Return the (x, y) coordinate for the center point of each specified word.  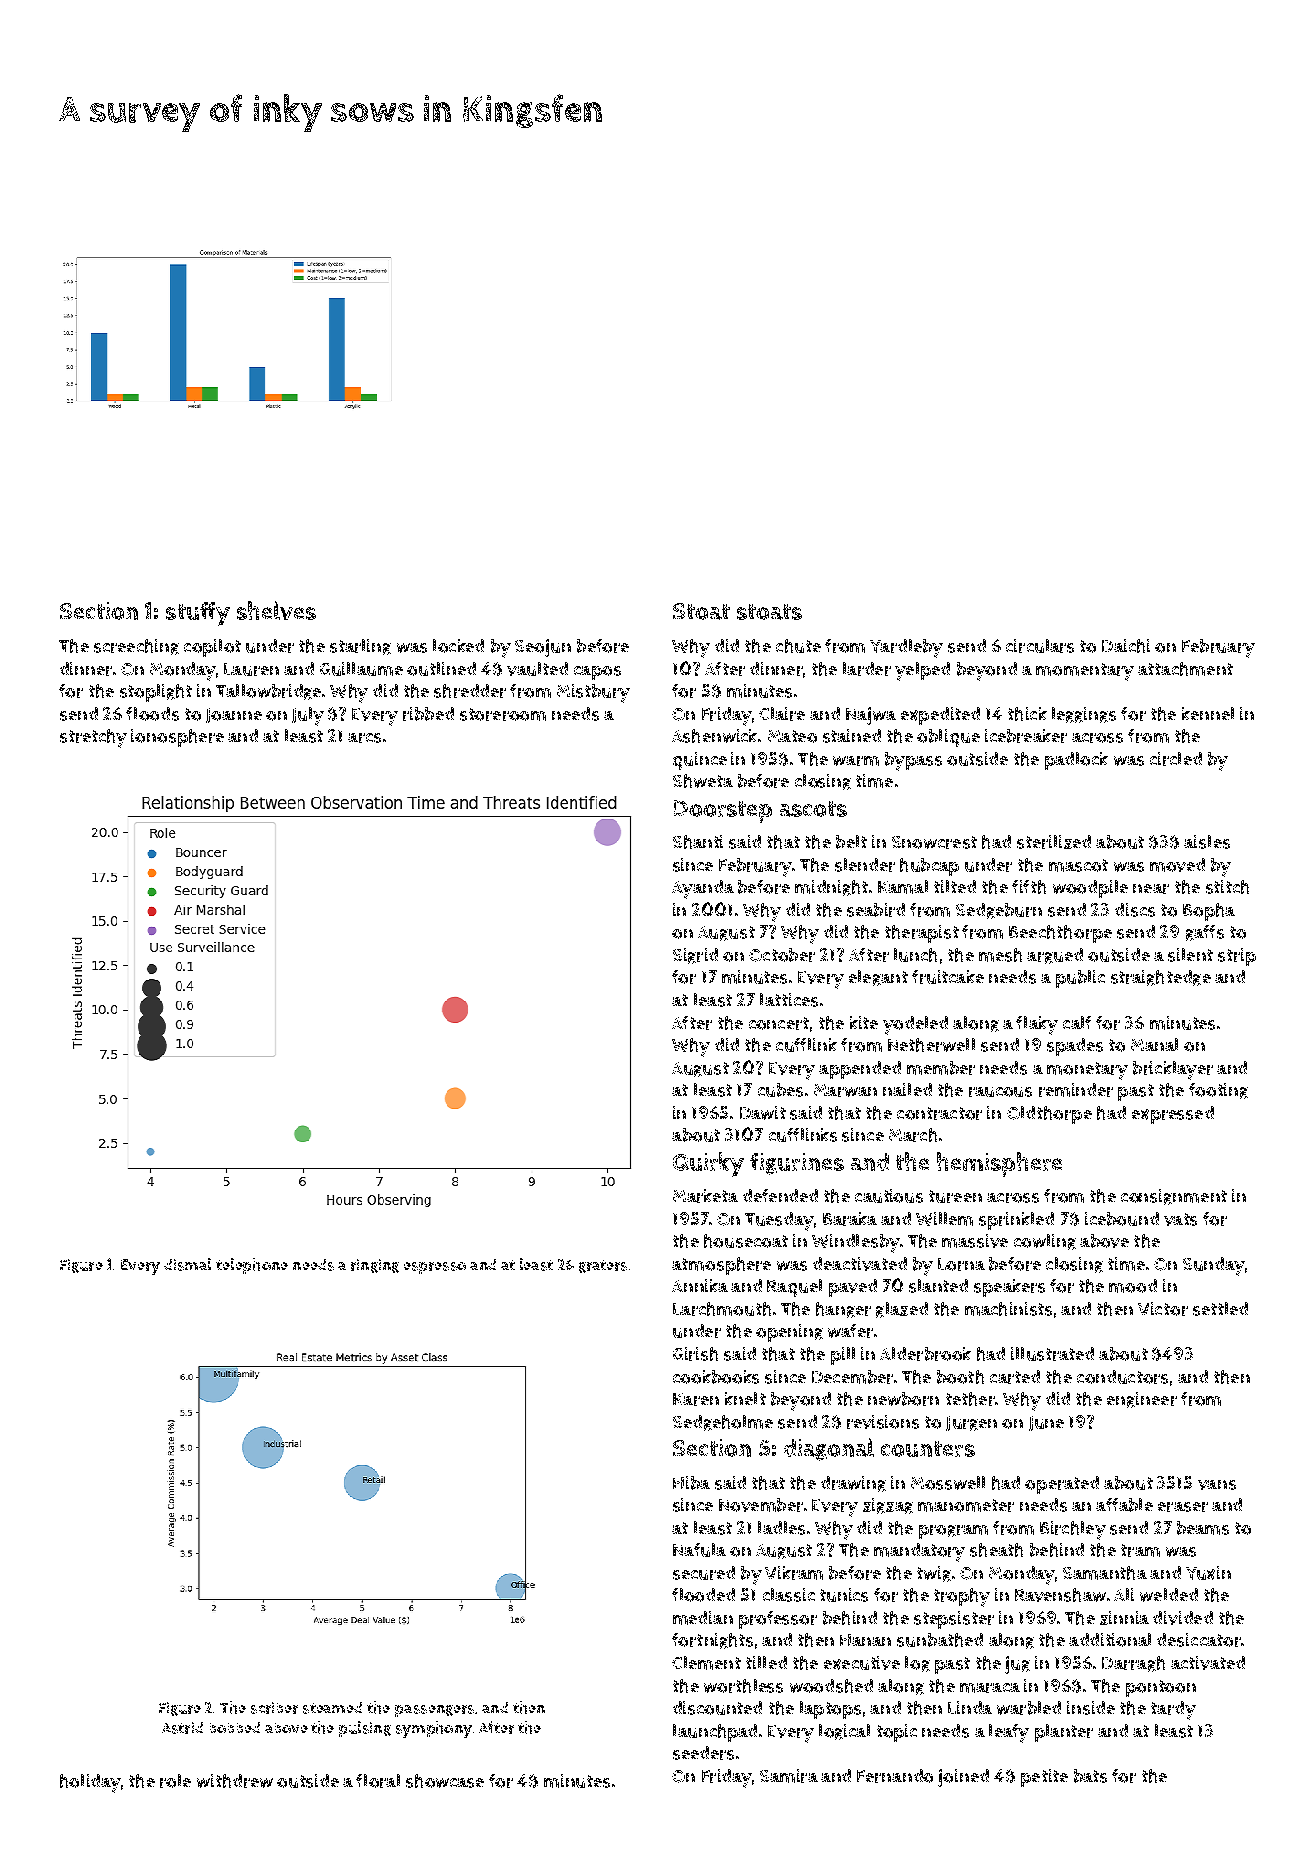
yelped (922, 671)
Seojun (543, 648)
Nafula (699, 1550)
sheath (996, 1550)
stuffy (198, 614)
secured (704, 1573)
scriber (274, 1708)
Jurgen (971, 1423)
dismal (187, 1264)
